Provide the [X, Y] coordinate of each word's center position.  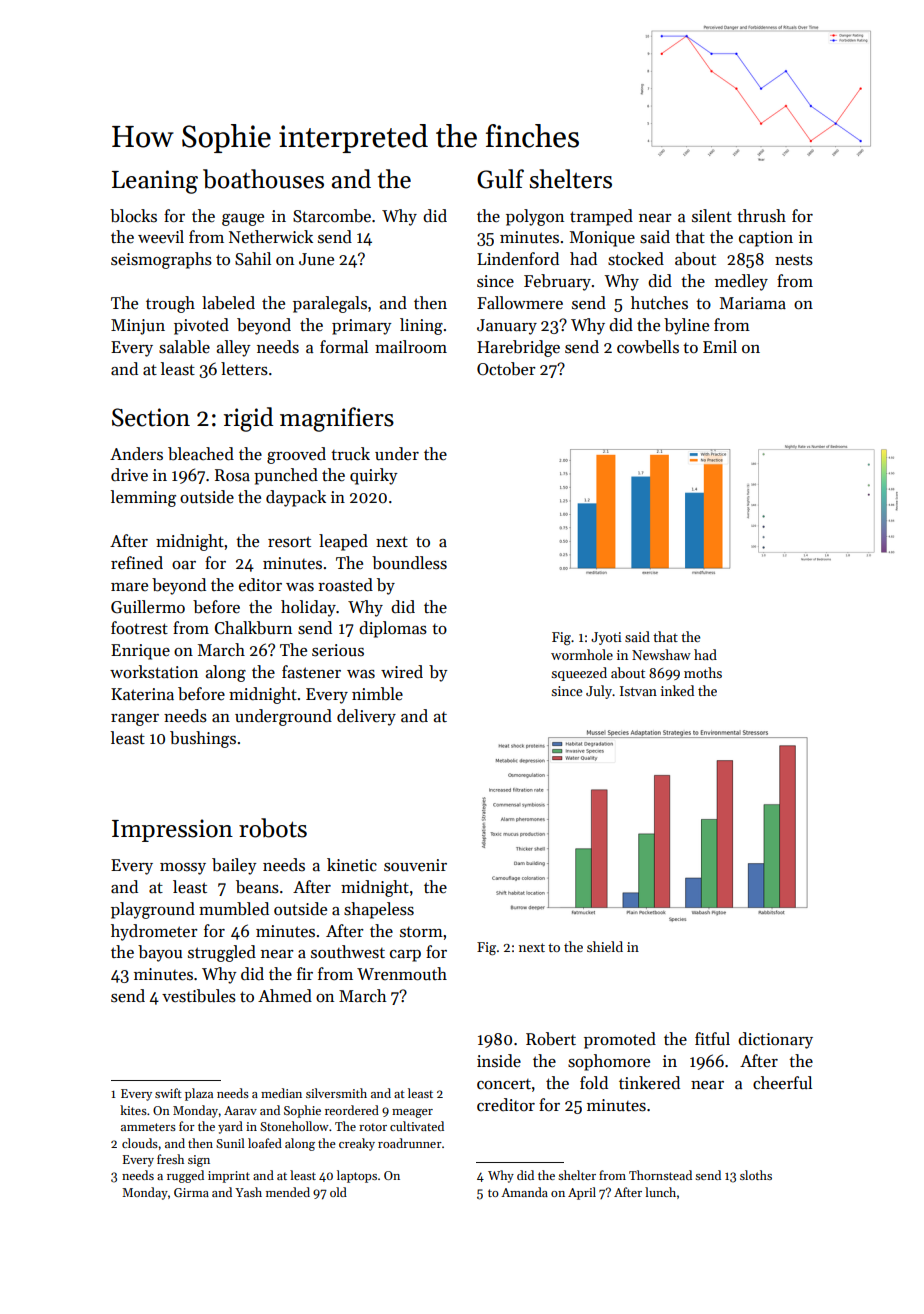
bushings [203, 739]
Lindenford [518, 259]
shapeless [379, 910]
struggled [222, 953]
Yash [248, 1192]
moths [703, 672]
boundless [409, 563]
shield [605, 946]
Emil [720, 346]
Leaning [155, 182]
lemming [143, 498]
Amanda [524, 1192]
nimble [377, 694]
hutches [659, 303]
